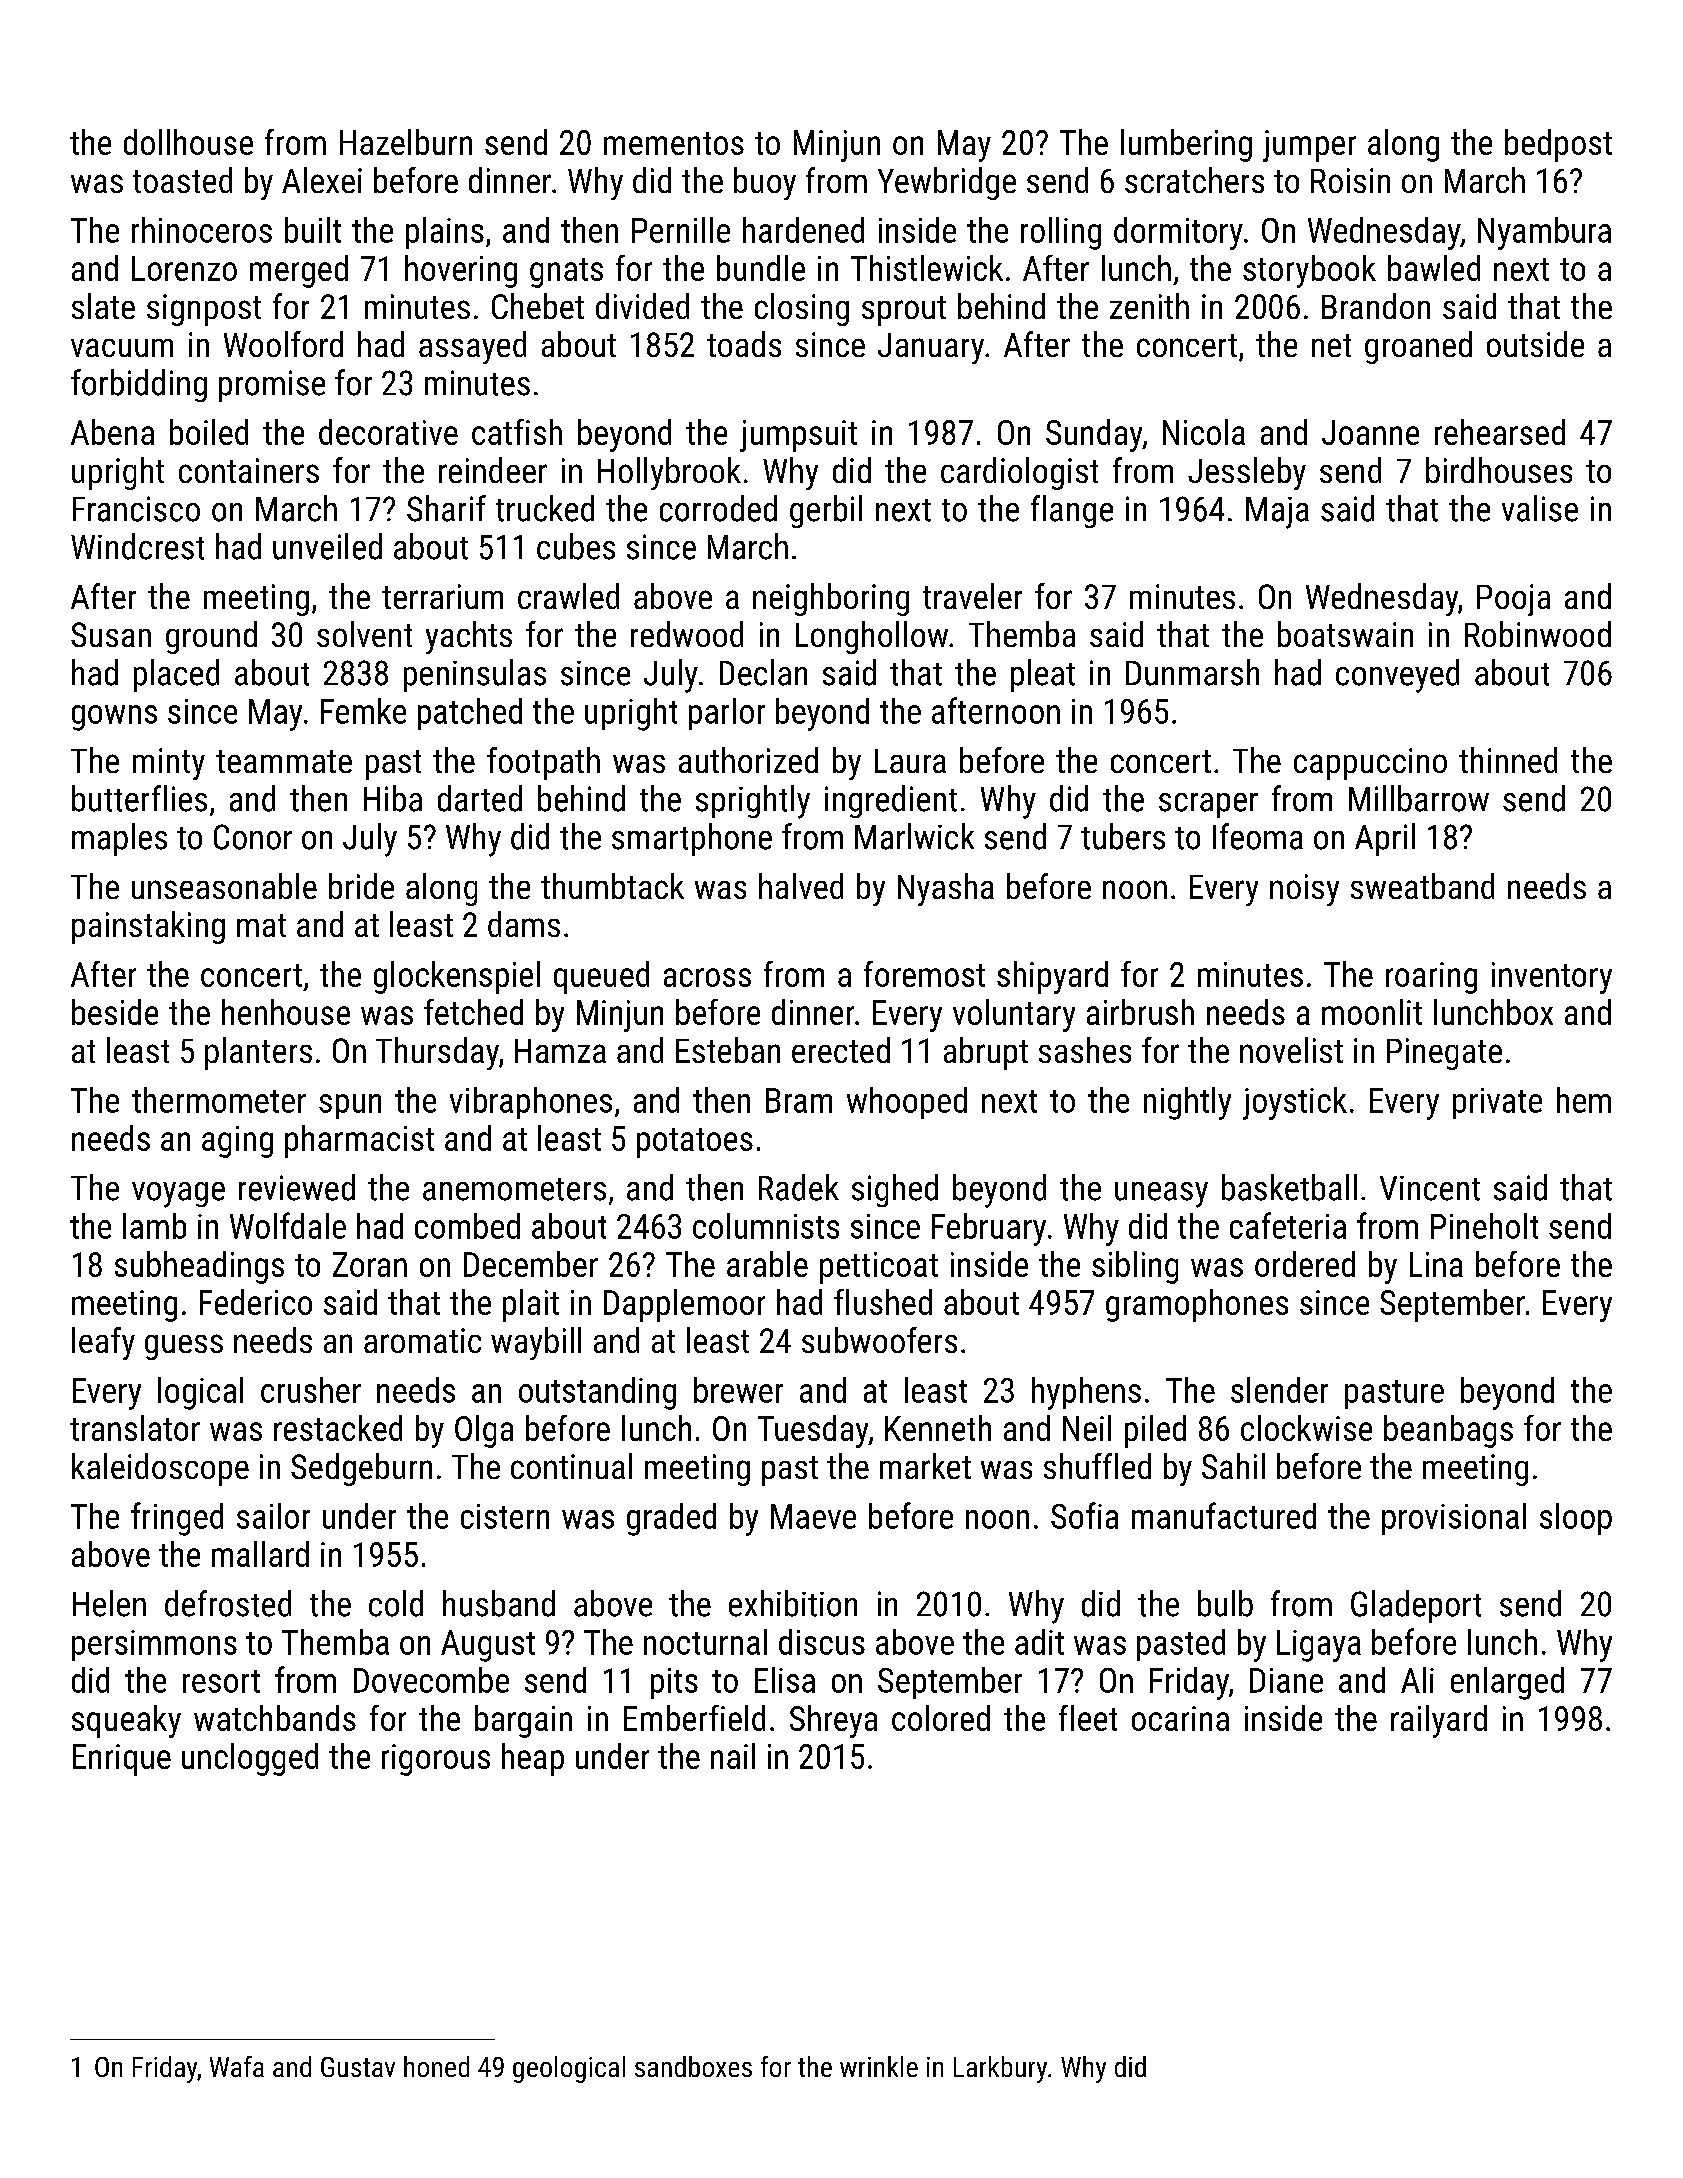 This screenshot has width=1683, height=2178. Describe the element at coordinates (1484, 1226) in the screenshot. I see `Pineholt` at that location.
